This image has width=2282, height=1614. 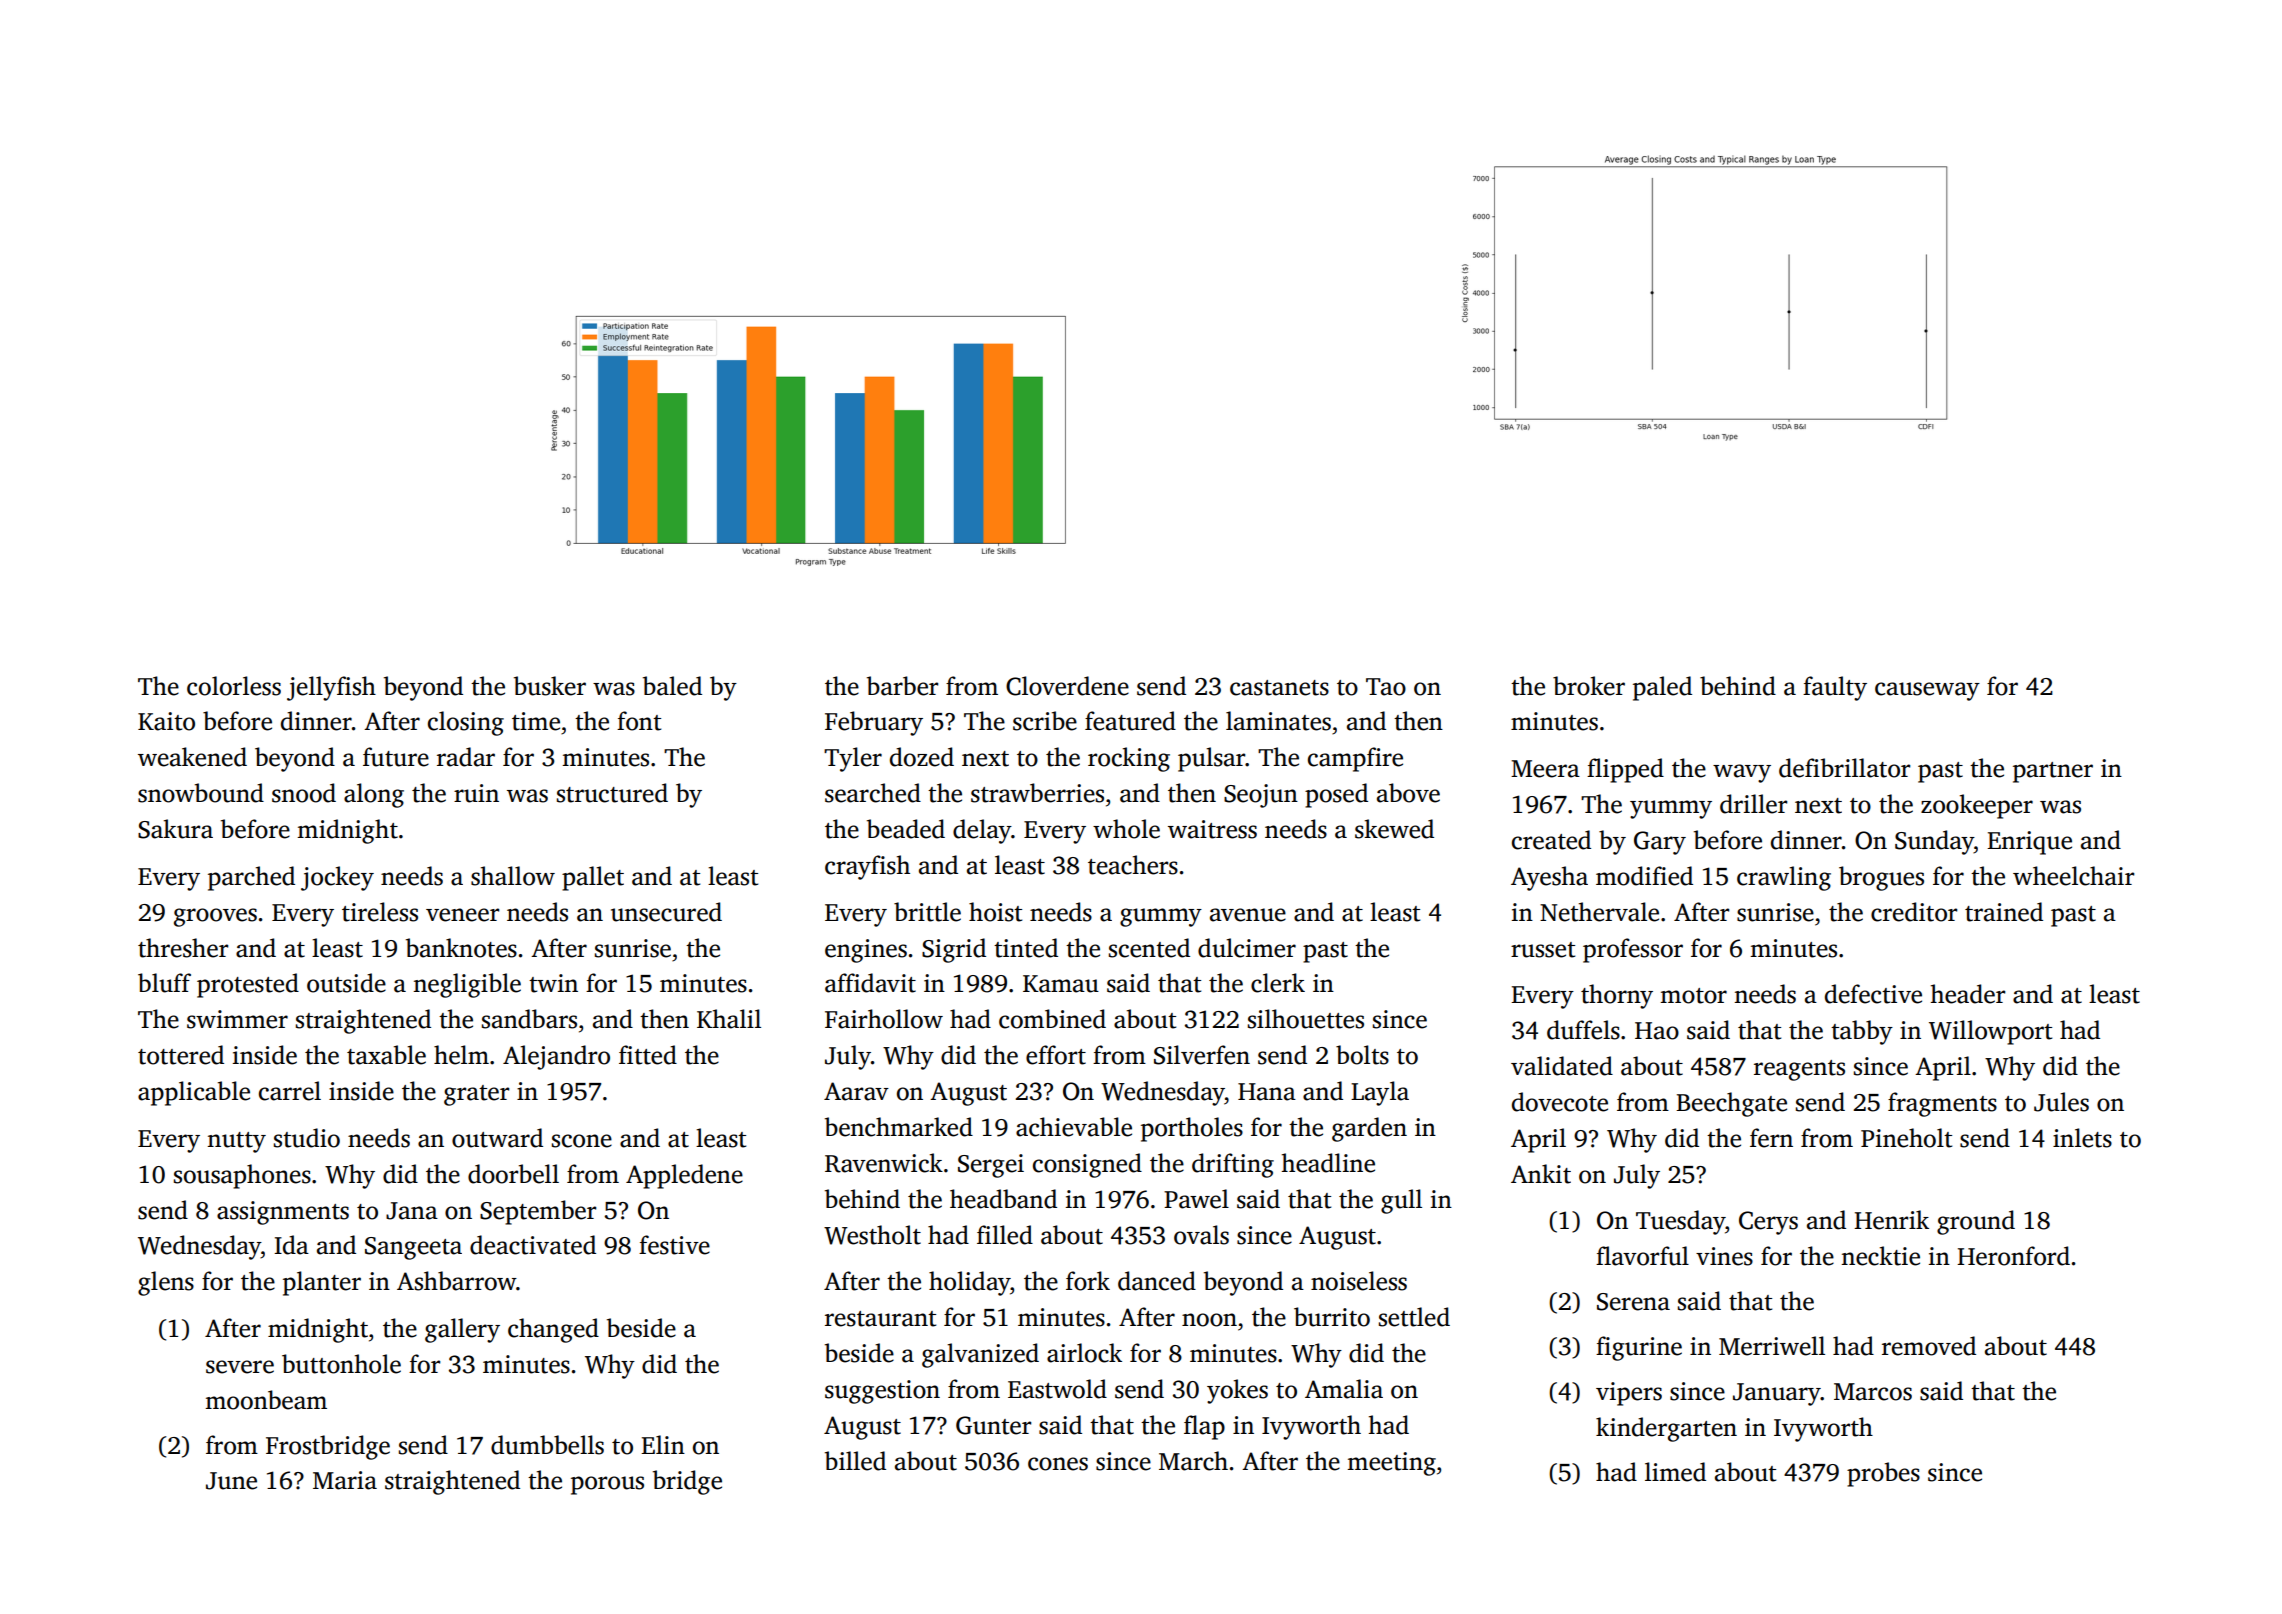 I want to click on zookeeper, so click(x=1977, y=806).
